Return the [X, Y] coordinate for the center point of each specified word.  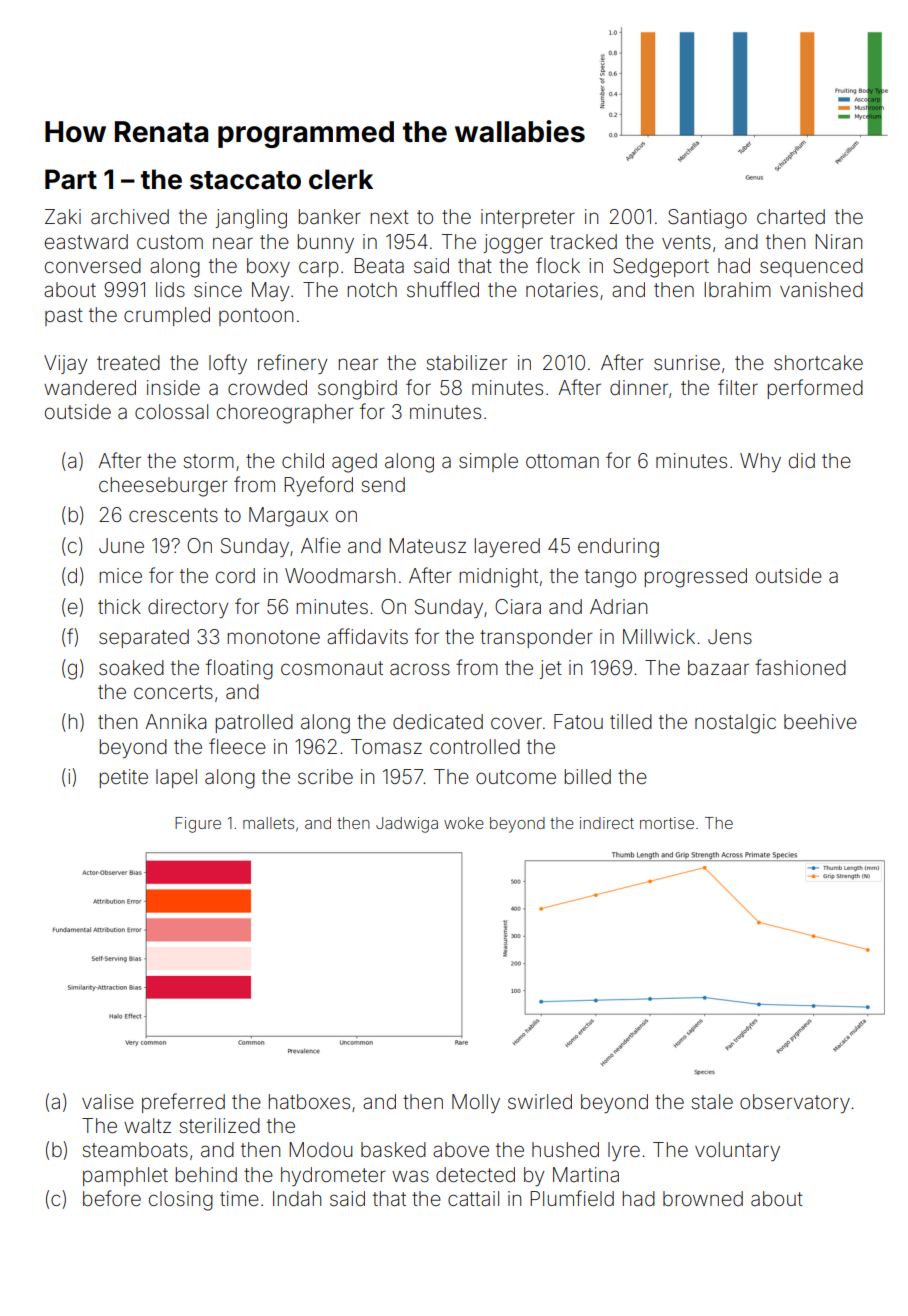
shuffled [443, 289]
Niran [838, 241]
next [390, 217]
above [461, 1149]
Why [760, 462]
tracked [583, 241]
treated [128, 362]
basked [393, 1149]
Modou [320, 1149]
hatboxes [309, 1101]
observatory [795, 1103]
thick [119, 606]
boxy [268, 267]
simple [488, 462]
